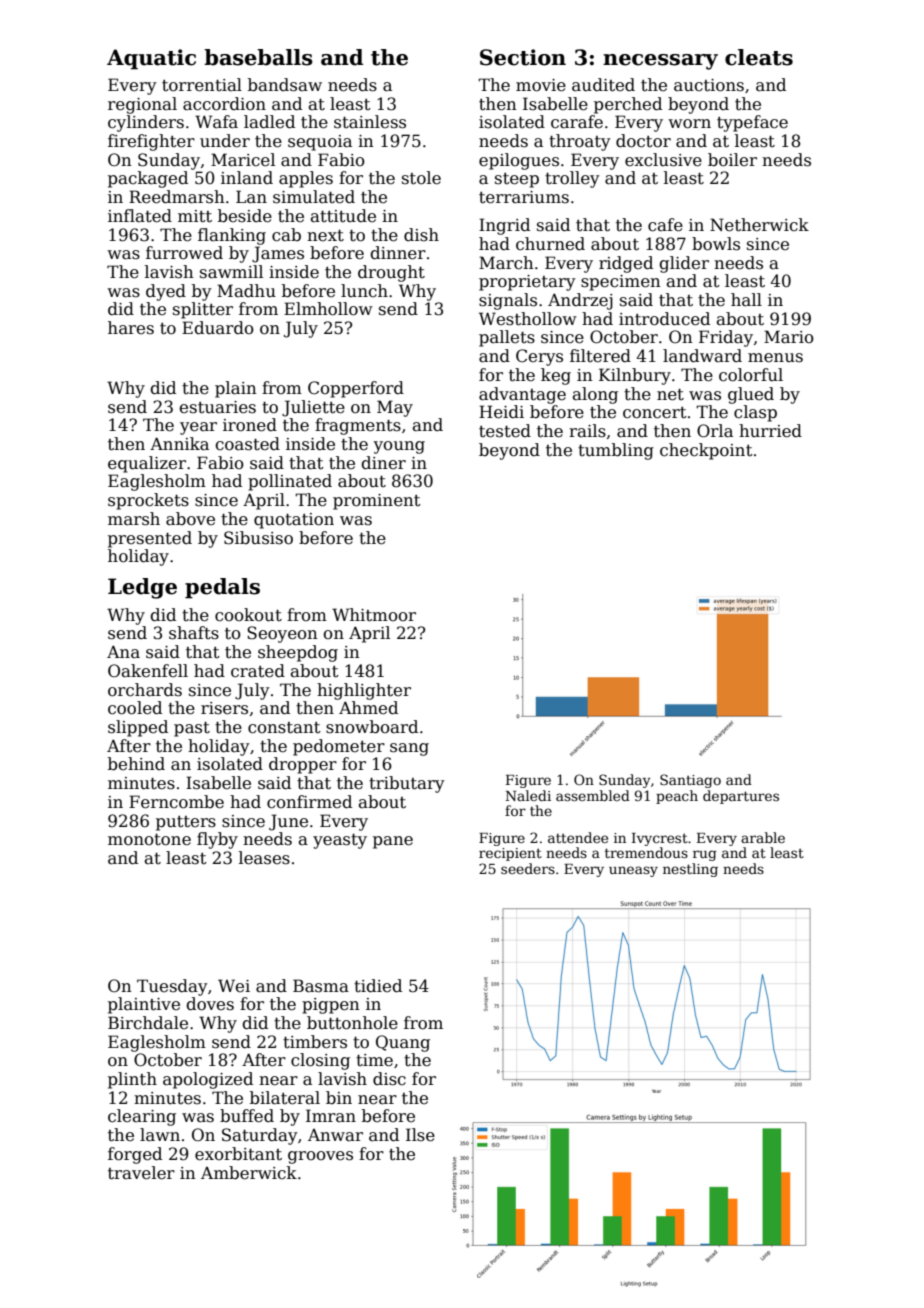 The height and width of the document is (1308, 924). Describe the element at coordinates (208, 1080) in the document. I see `apologized` at that location.
